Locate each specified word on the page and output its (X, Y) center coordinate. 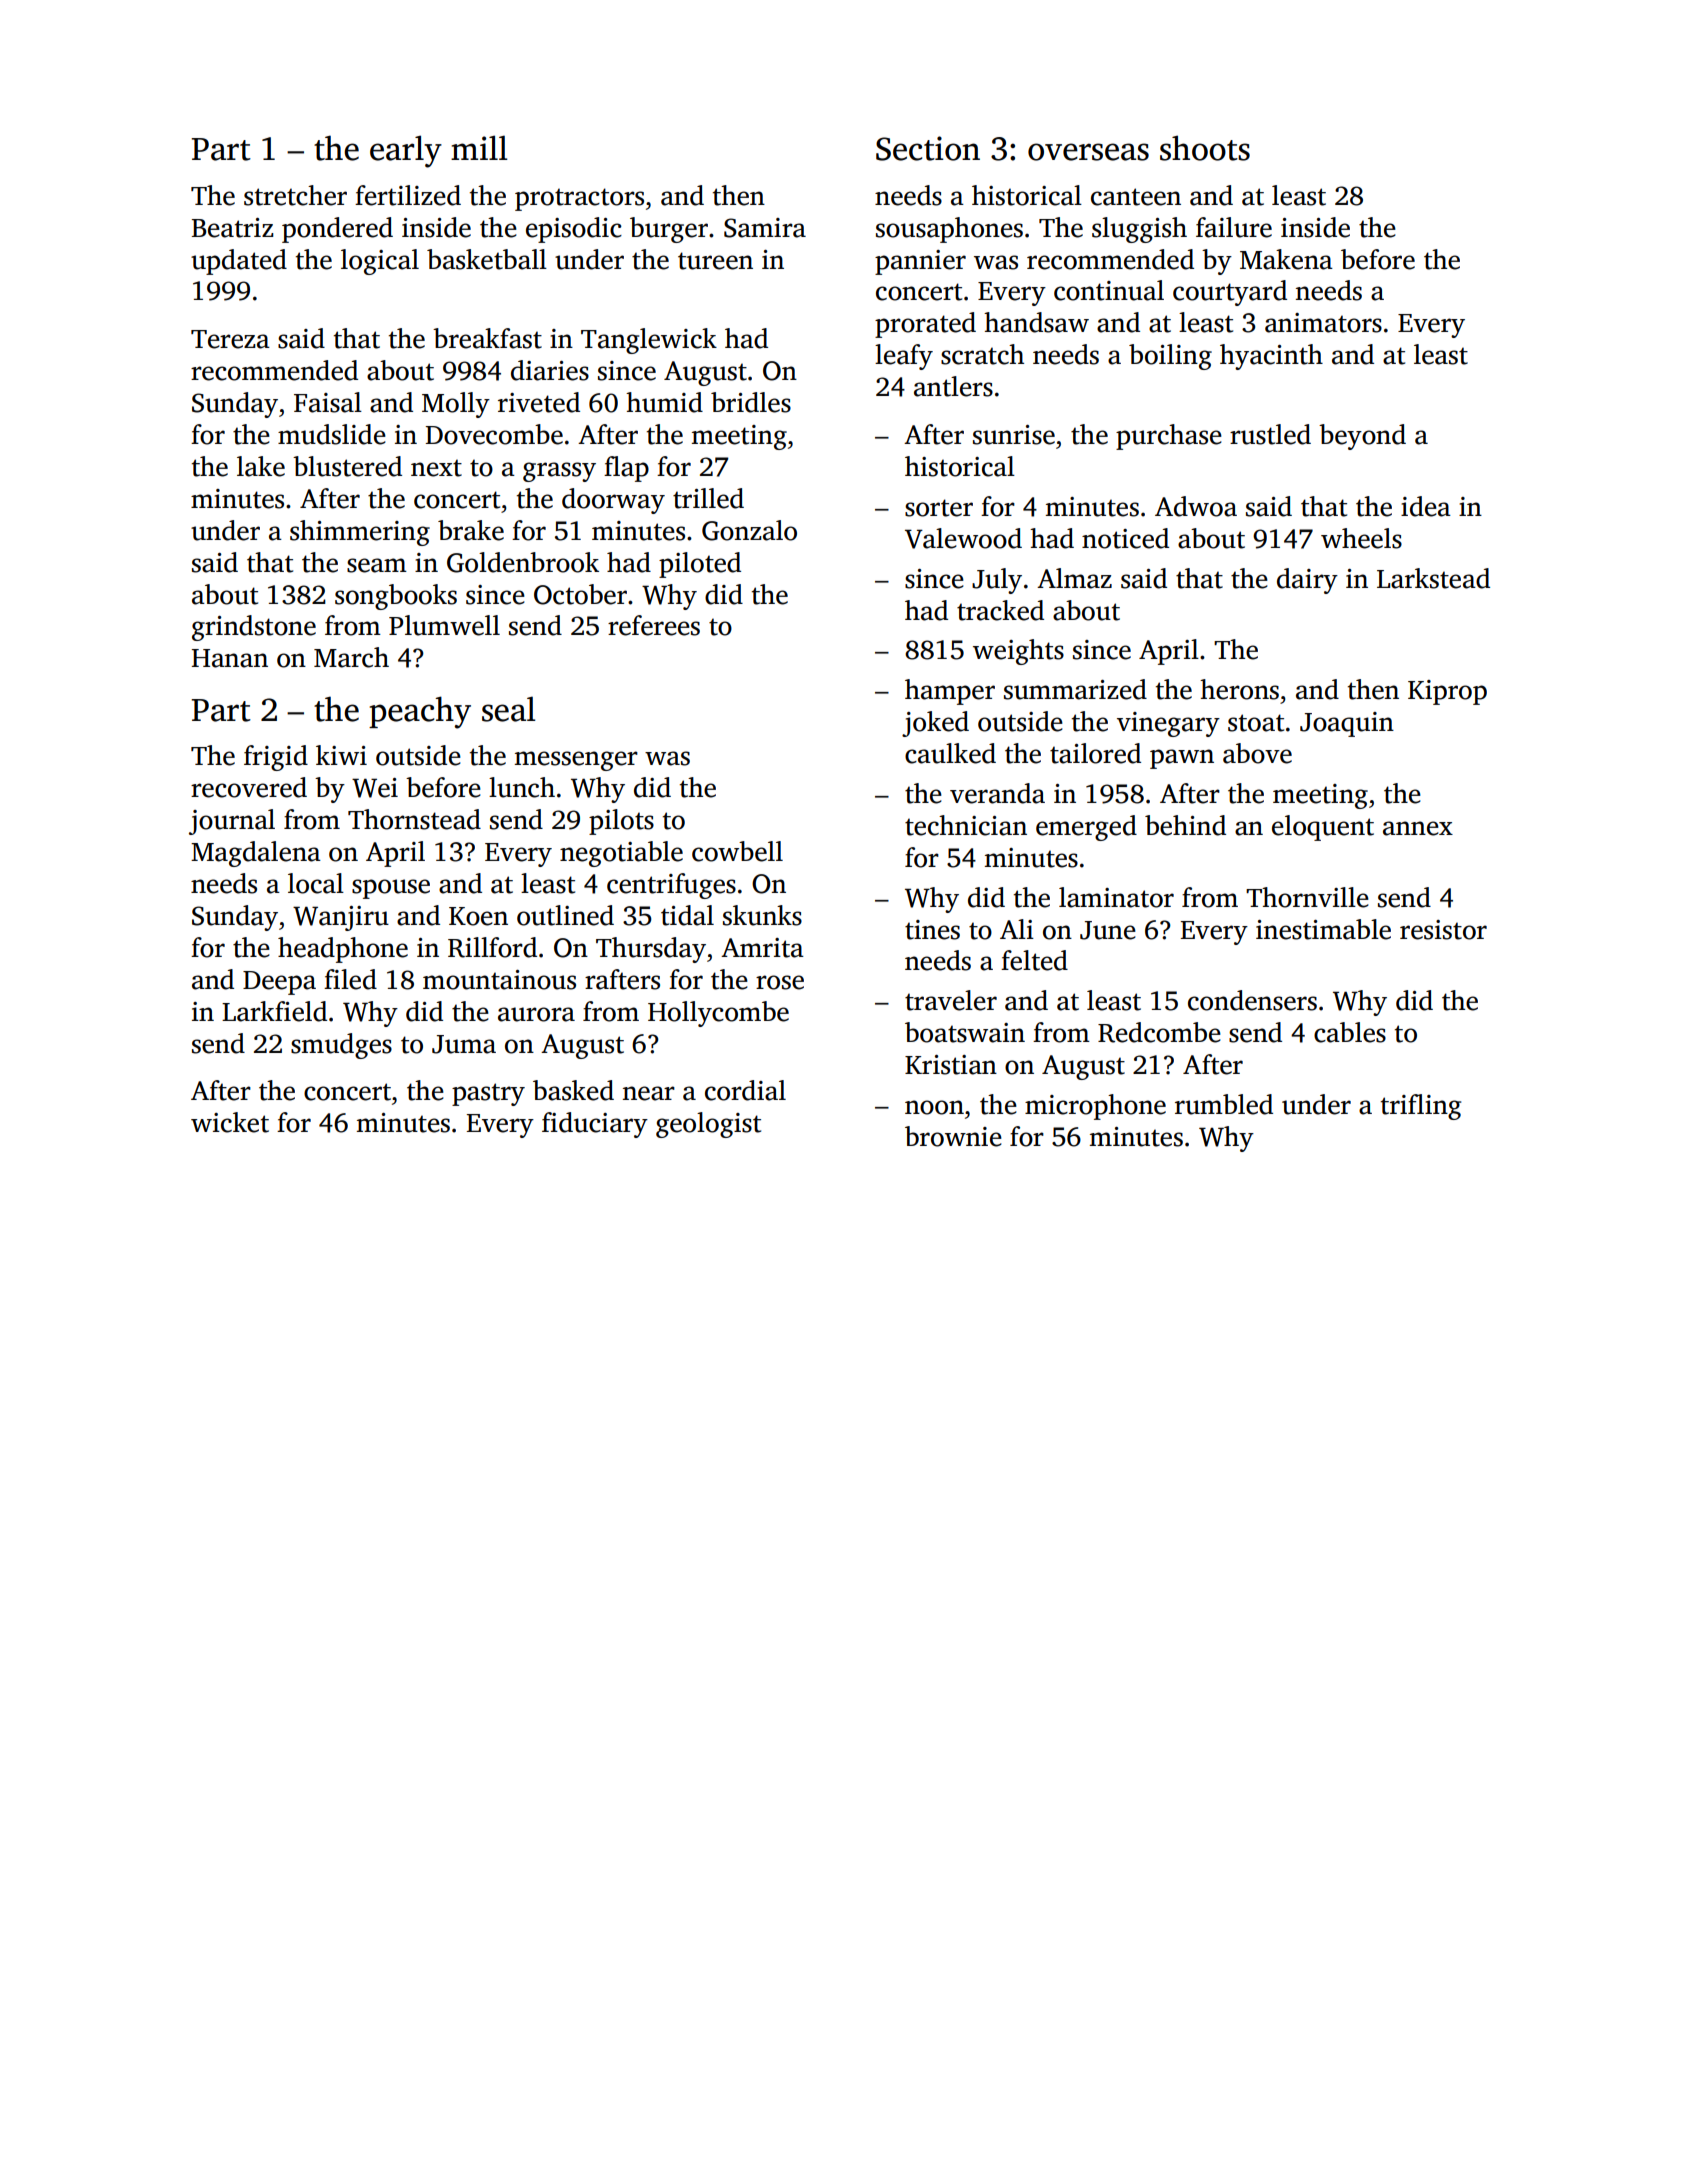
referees (654, 625)
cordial (745, 1090)
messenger (576, 761)
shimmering (360, 533)
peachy (420, 712)
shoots (1205, 148)
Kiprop (1447, 692)
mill (479, 147)
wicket (230, 1122)
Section (928, 148)
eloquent (1323, 828)
